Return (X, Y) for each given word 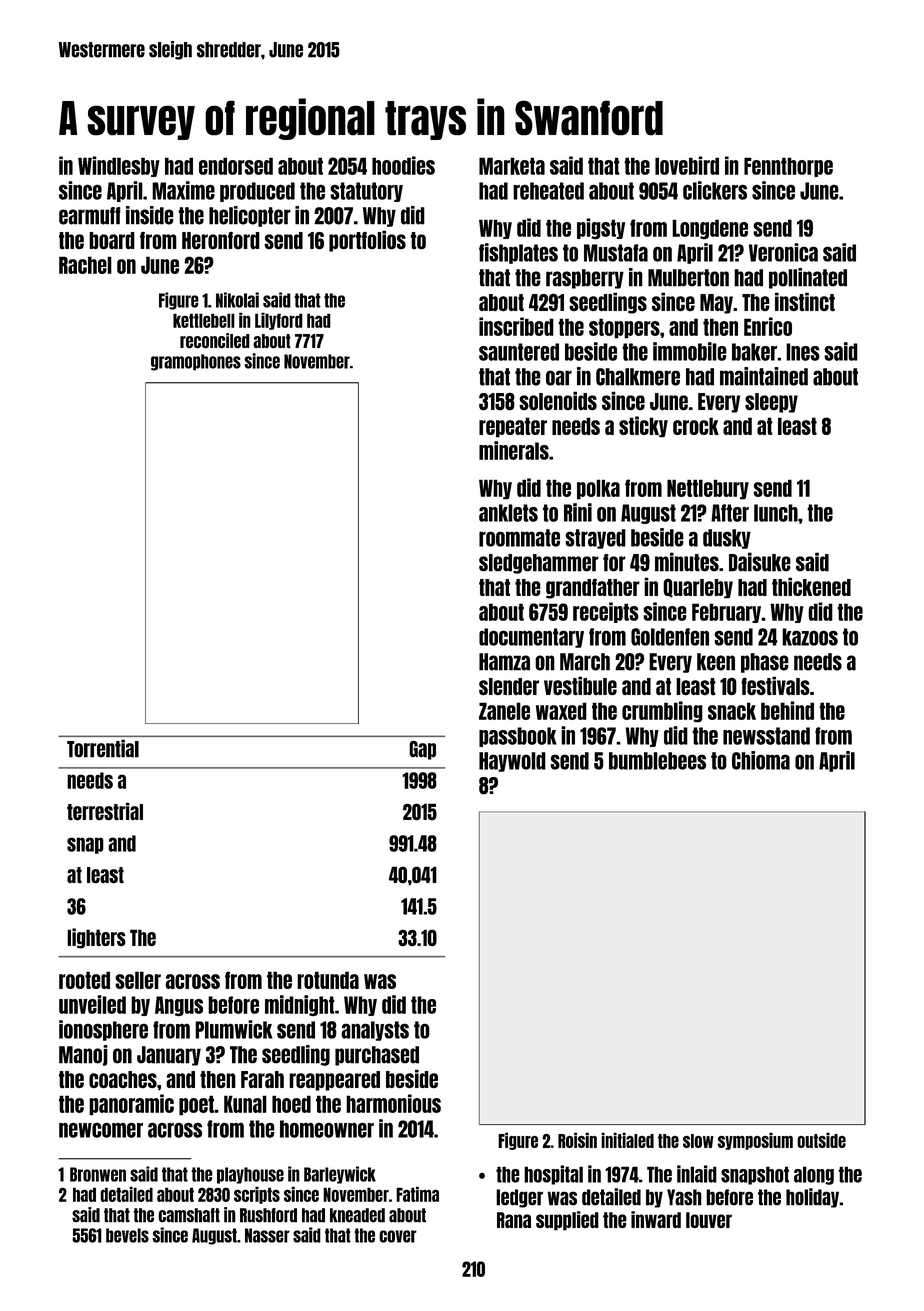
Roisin (577, 1140)
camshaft (189, 1215)
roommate (519, 538)
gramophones (196, 362)
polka (598, 489)
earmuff (90, 216)
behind (787, 710)
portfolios (367, 241)
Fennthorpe (788, 167)
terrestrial (105, 811)
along (814, 1175)
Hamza (504, 662)
